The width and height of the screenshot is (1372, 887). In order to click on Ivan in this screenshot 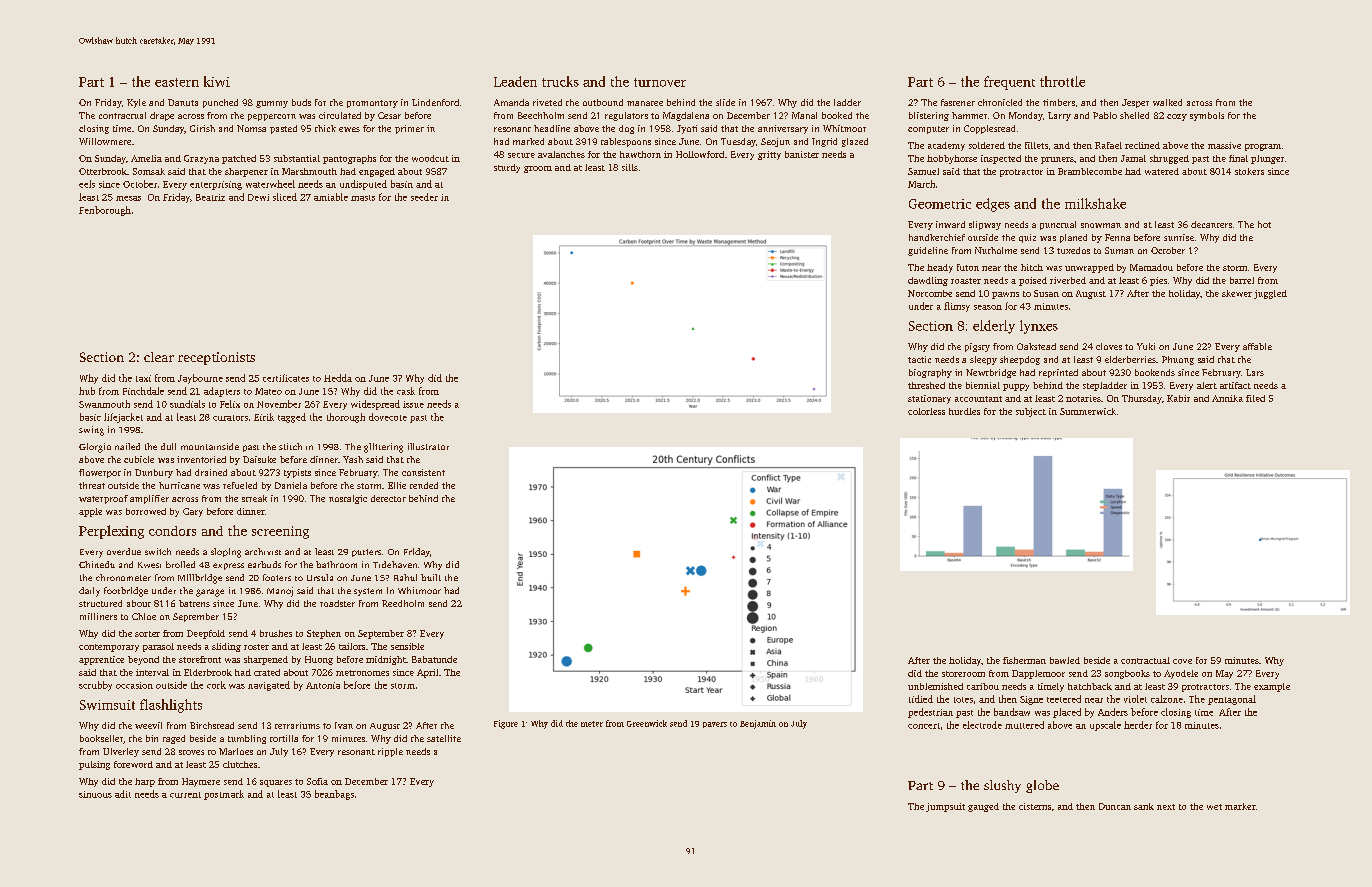, I will do `click(344, 725)`.
